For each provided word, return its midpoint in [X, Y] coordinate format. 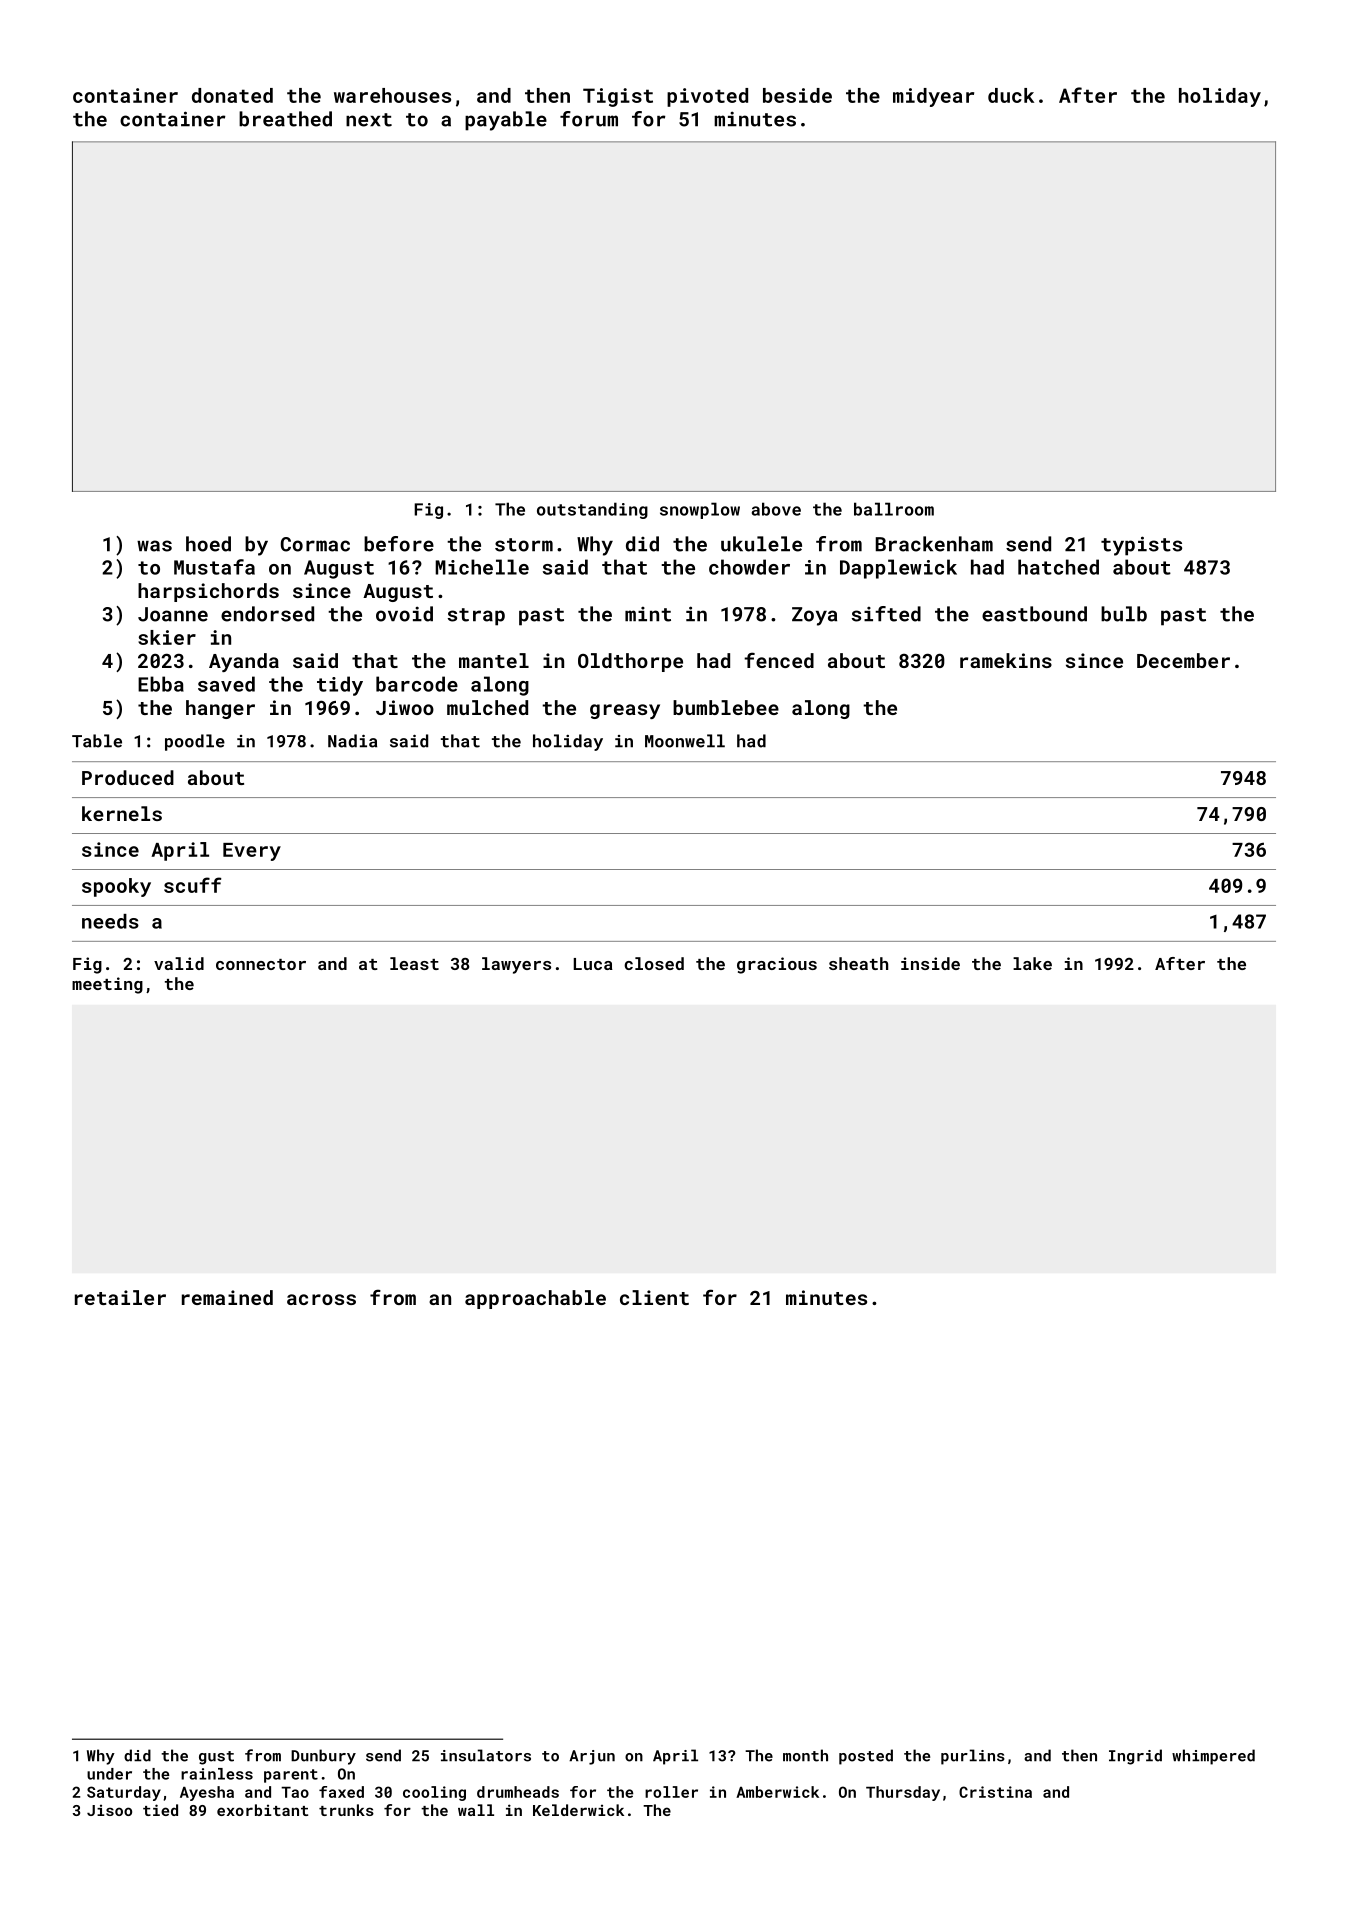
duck [1011, 95]
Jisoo [109, 1810]
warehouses [392, 95]
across [321, 1299]
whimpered [1213, 1757]
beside [797, 95]
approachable [535, 1299]
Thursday [903, 1793]
